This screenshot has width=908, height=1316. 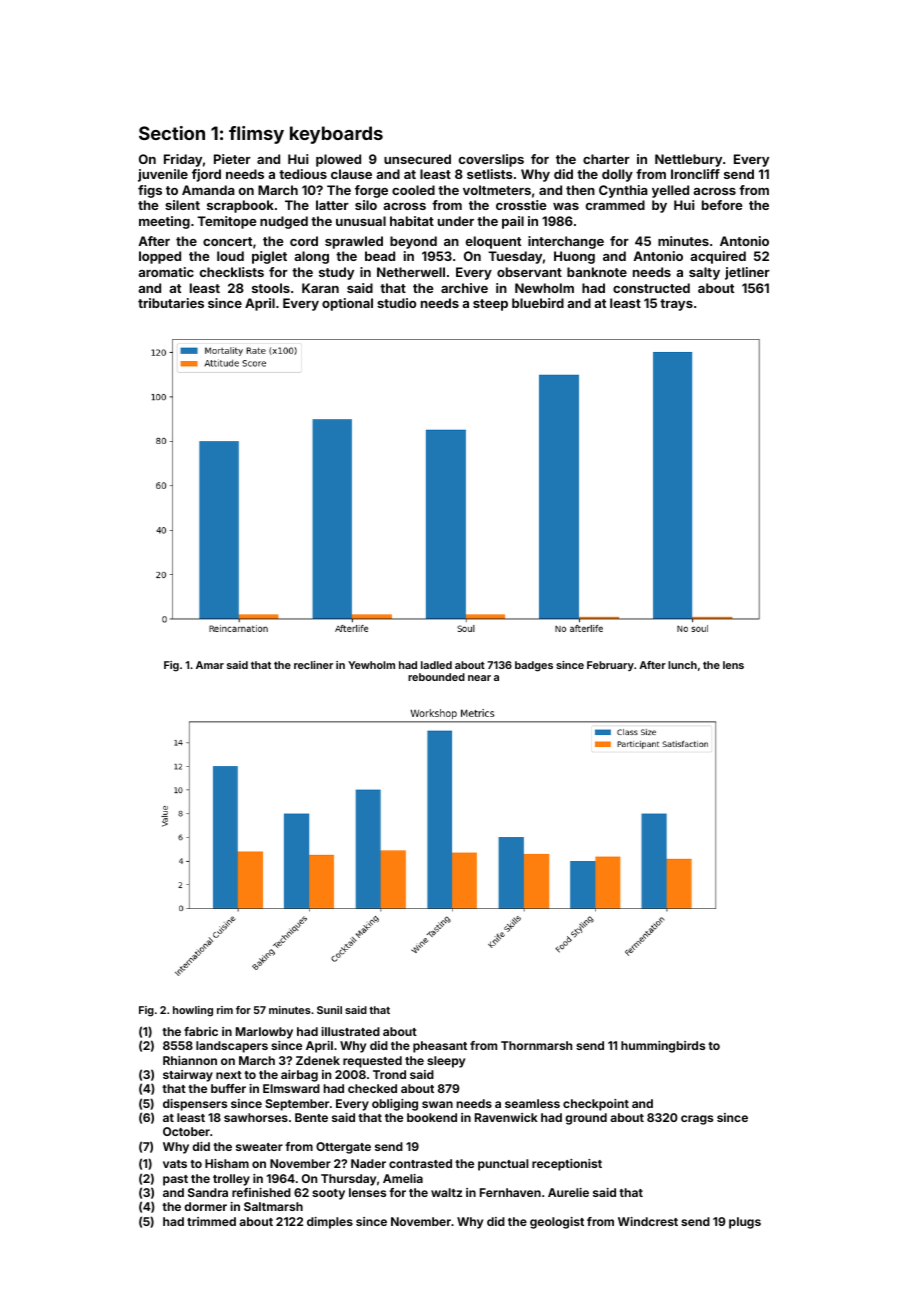 I want to click on trays, so click(x=676, y=305).
